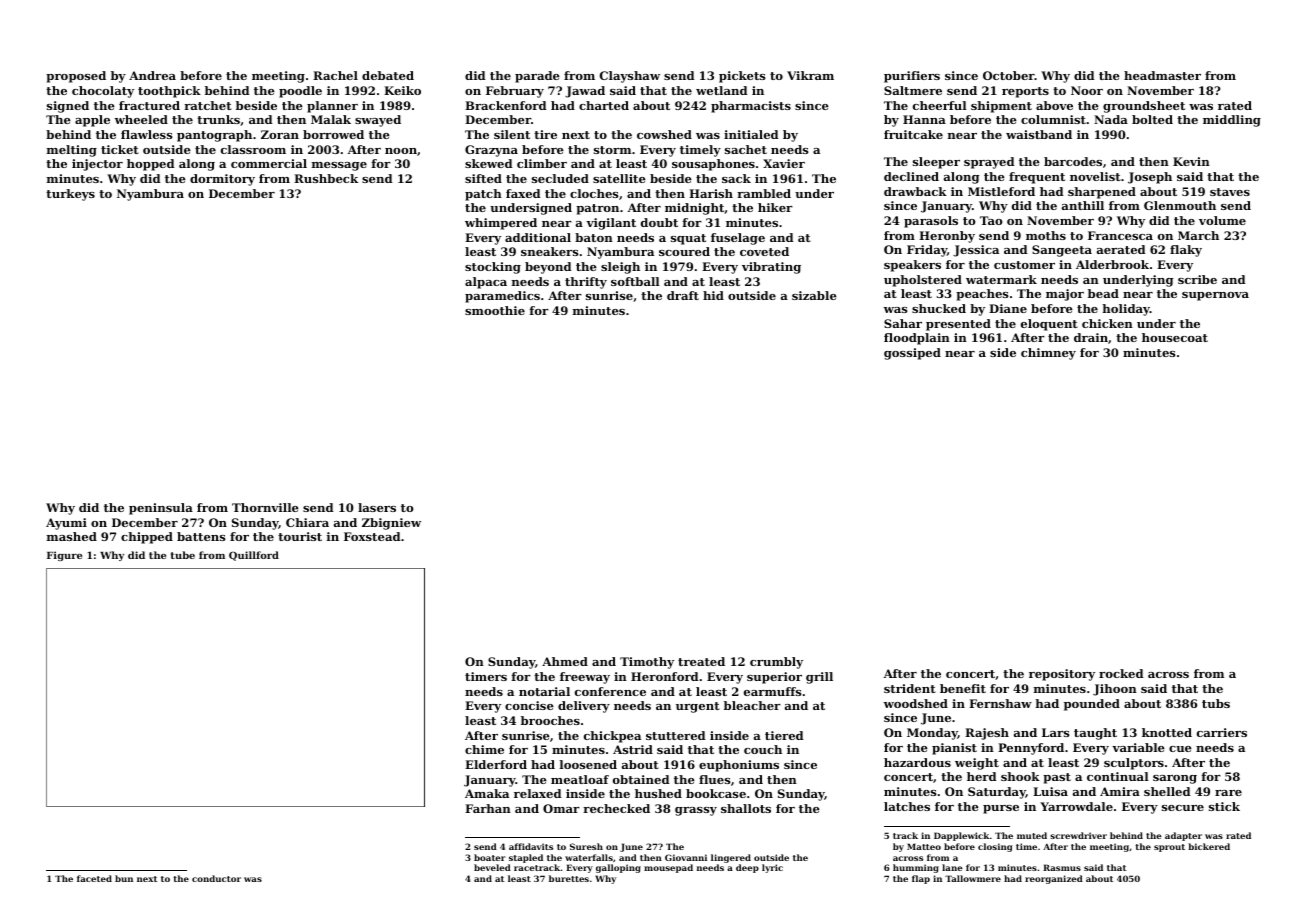 The image size is (1308, 924). What do you see at coordinates (124, 878) in the page?
I see `bun` at bounding box center [124, 878].
